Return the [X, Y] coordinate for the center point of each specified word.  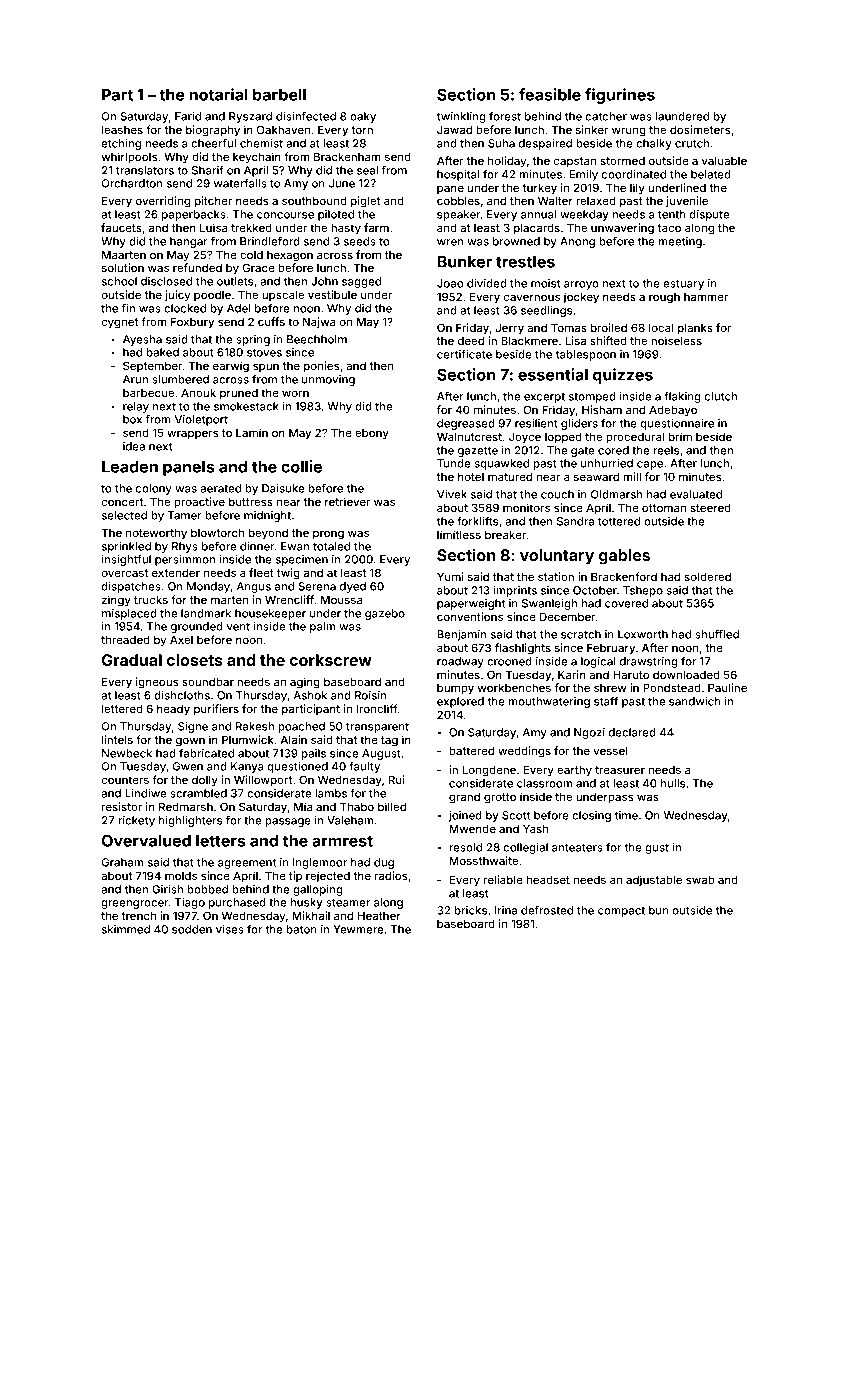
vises [230, 929]
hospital [458, 175]
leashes [122, 129]
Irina [506, 910]
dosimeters [700, 129]
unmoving [328, 380]
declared [632, 732]
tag [389, 741]
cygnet [119, 323]
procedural [635, 438]
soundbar [208, 681]
